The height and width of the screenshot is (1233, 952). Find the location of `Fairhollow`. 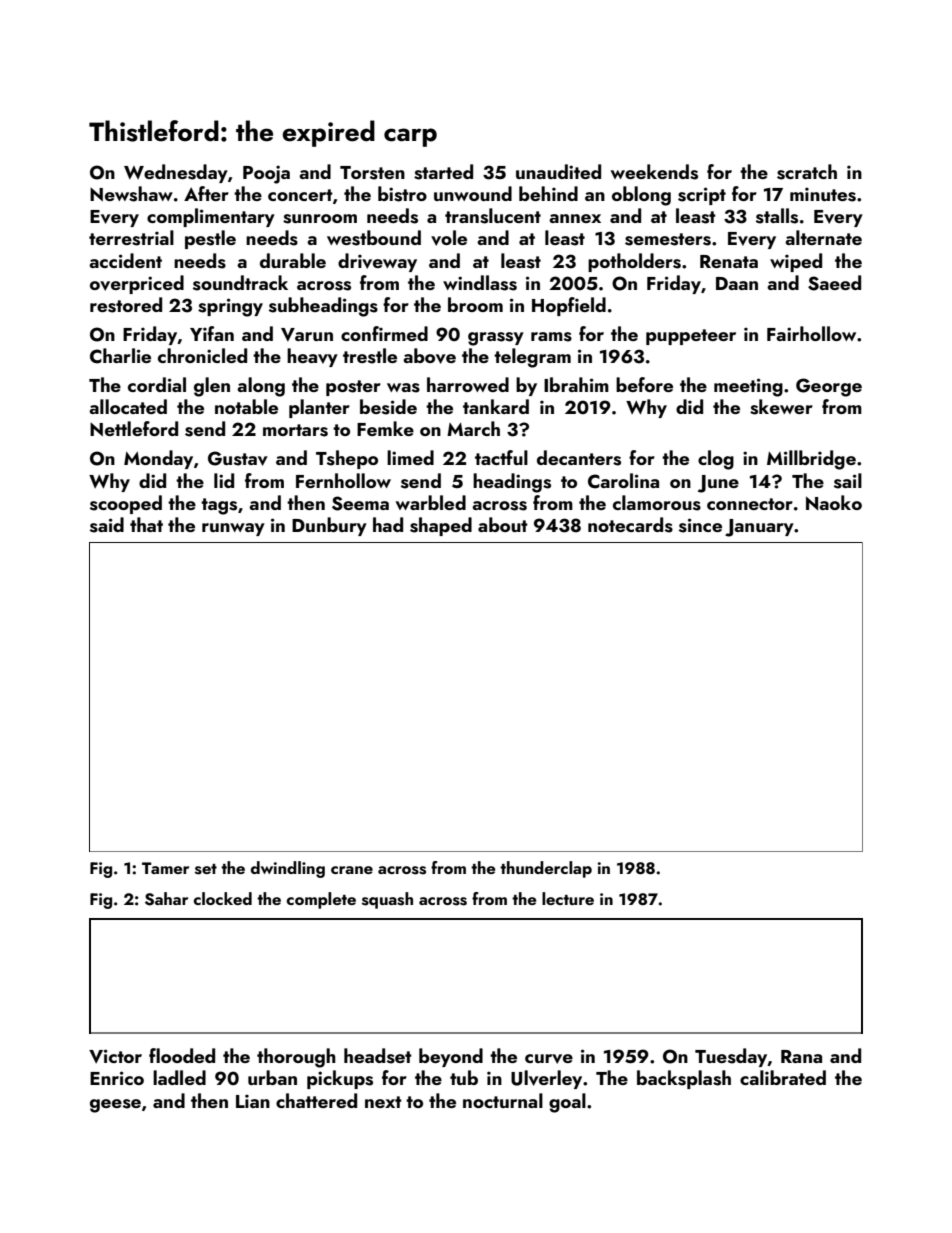

Fairhollow is located at coordinates (811, 333).
